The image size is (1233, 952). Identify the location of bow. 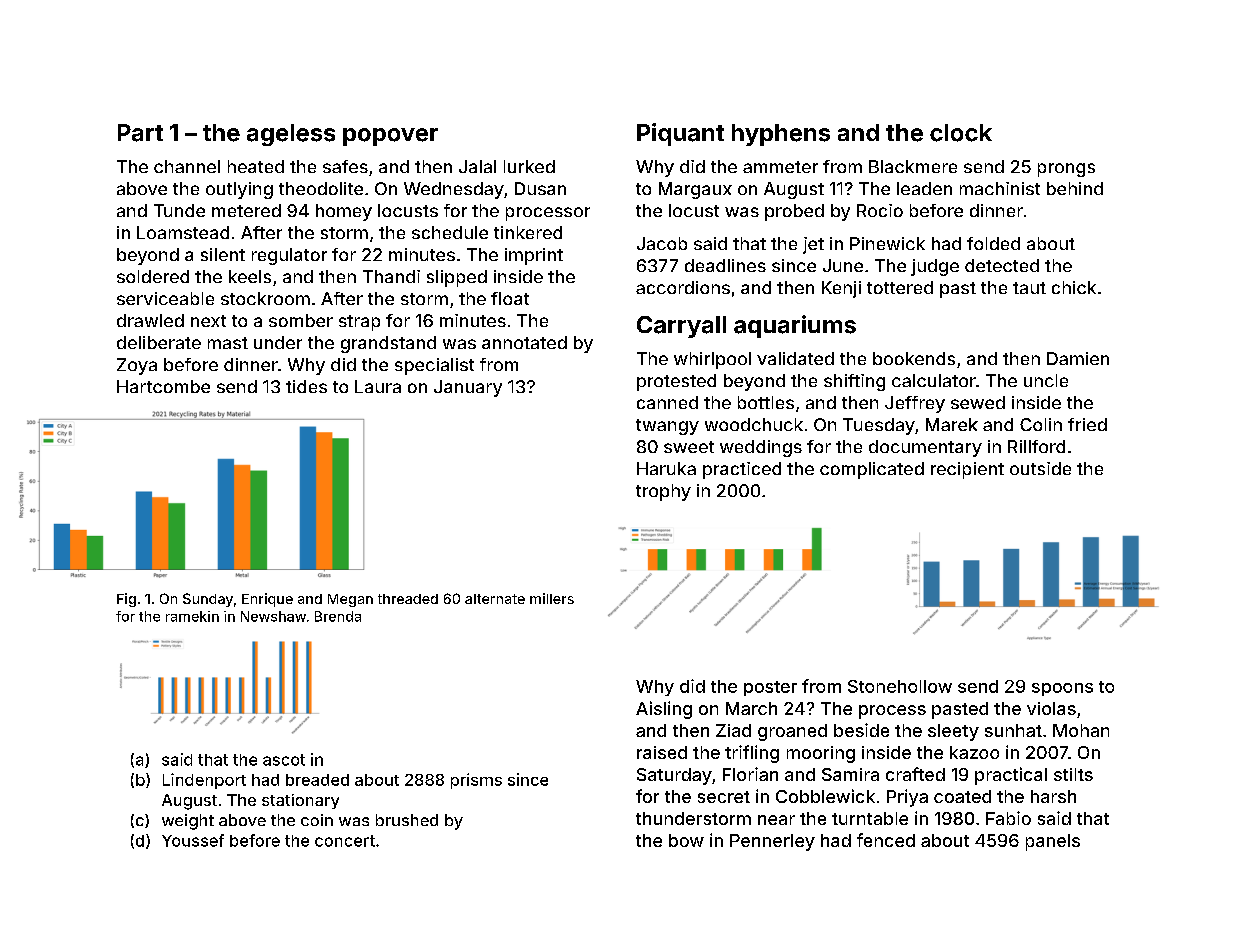
(686, 840).
